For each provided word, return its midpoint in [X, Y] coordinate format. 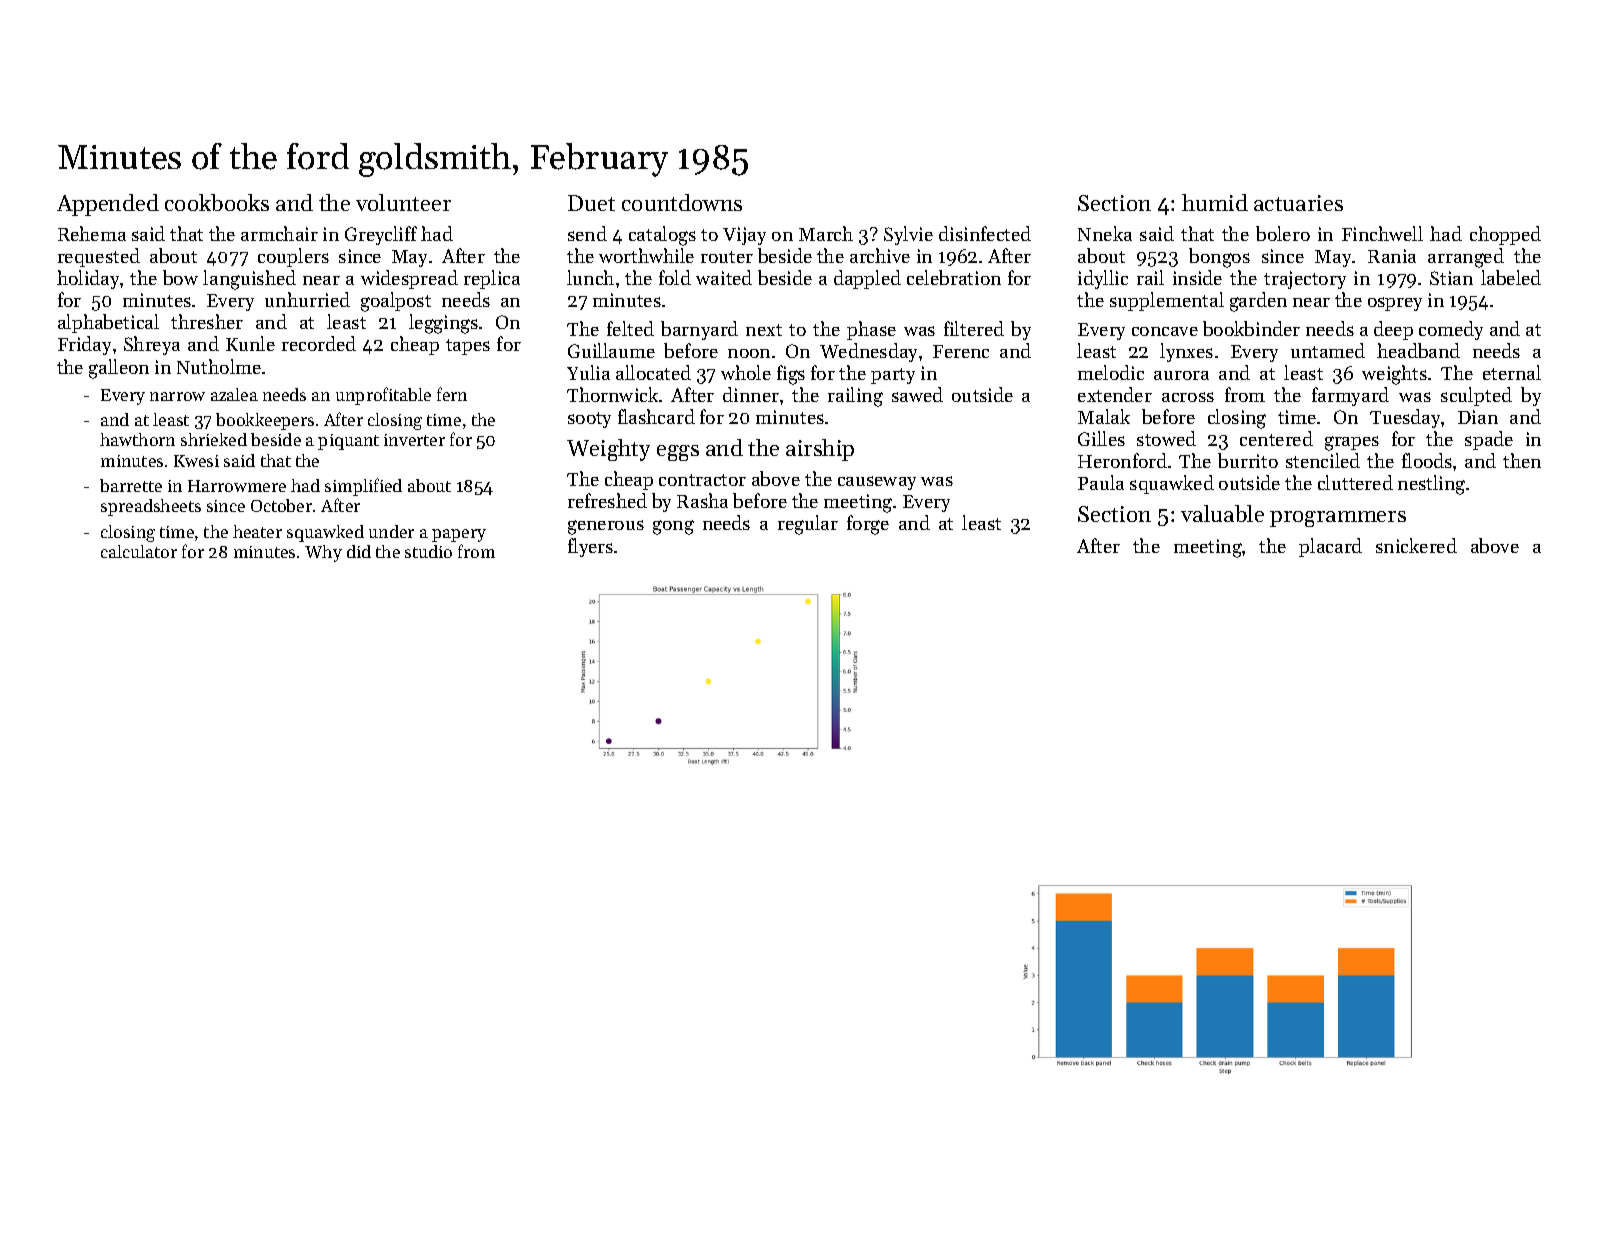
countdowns [682, 202]
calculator [139, 551]
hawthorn [137, 439]
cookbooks [217, 202]
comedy [1451, 330]
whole [746, 372]
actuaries [1298, 203]
